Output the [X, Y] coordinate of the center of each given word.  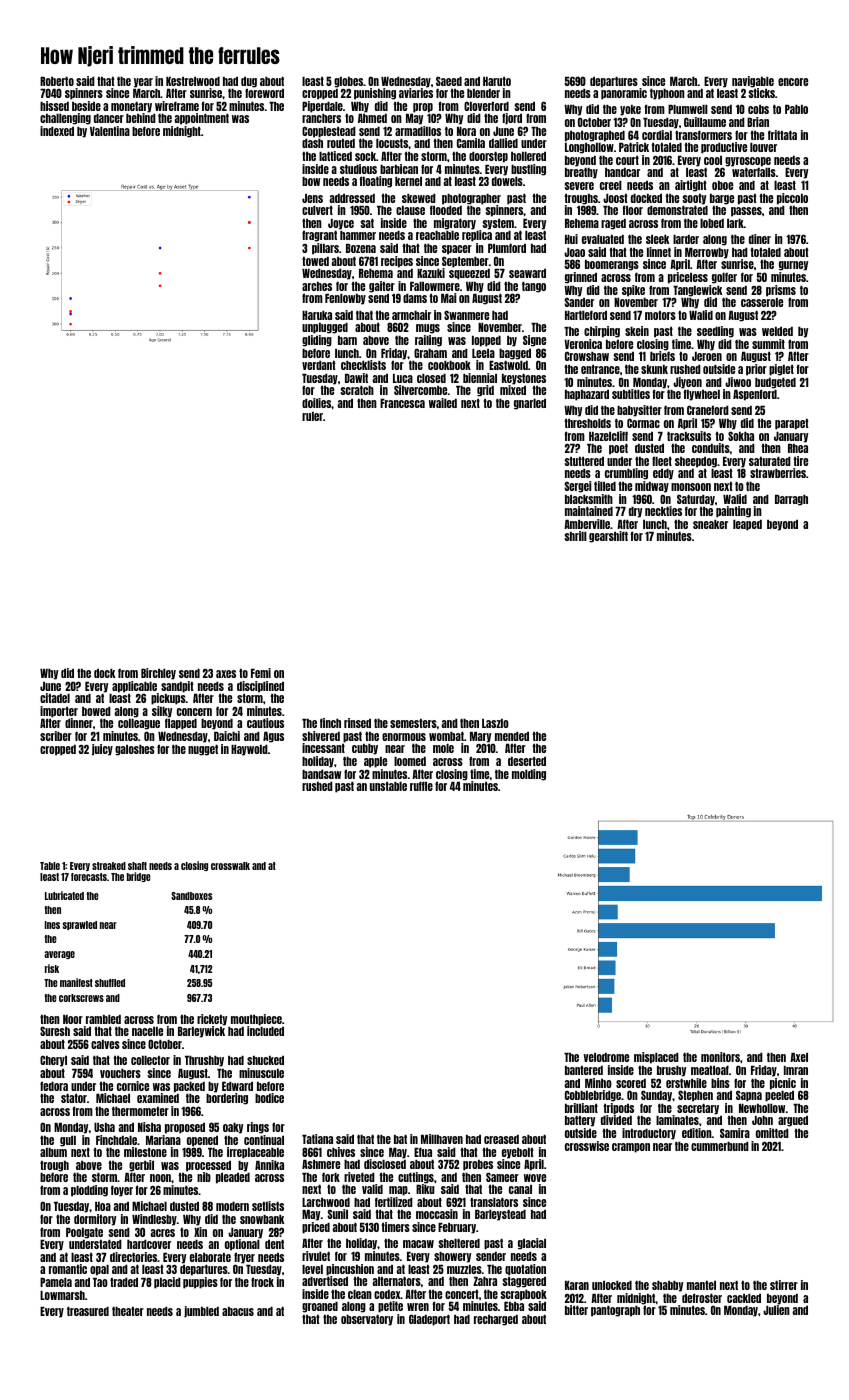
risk [52, 968]
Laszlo [495, 723]
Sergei [578, 487]
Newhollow [762, 1108]
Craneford [708, 410]
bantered [584, 1070]
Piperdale [322, 107]
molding [529, 775]
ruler [312, 416]
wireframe [177, 106]
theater [128, 1311]
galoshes [135, 750]
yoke [630, 110]
